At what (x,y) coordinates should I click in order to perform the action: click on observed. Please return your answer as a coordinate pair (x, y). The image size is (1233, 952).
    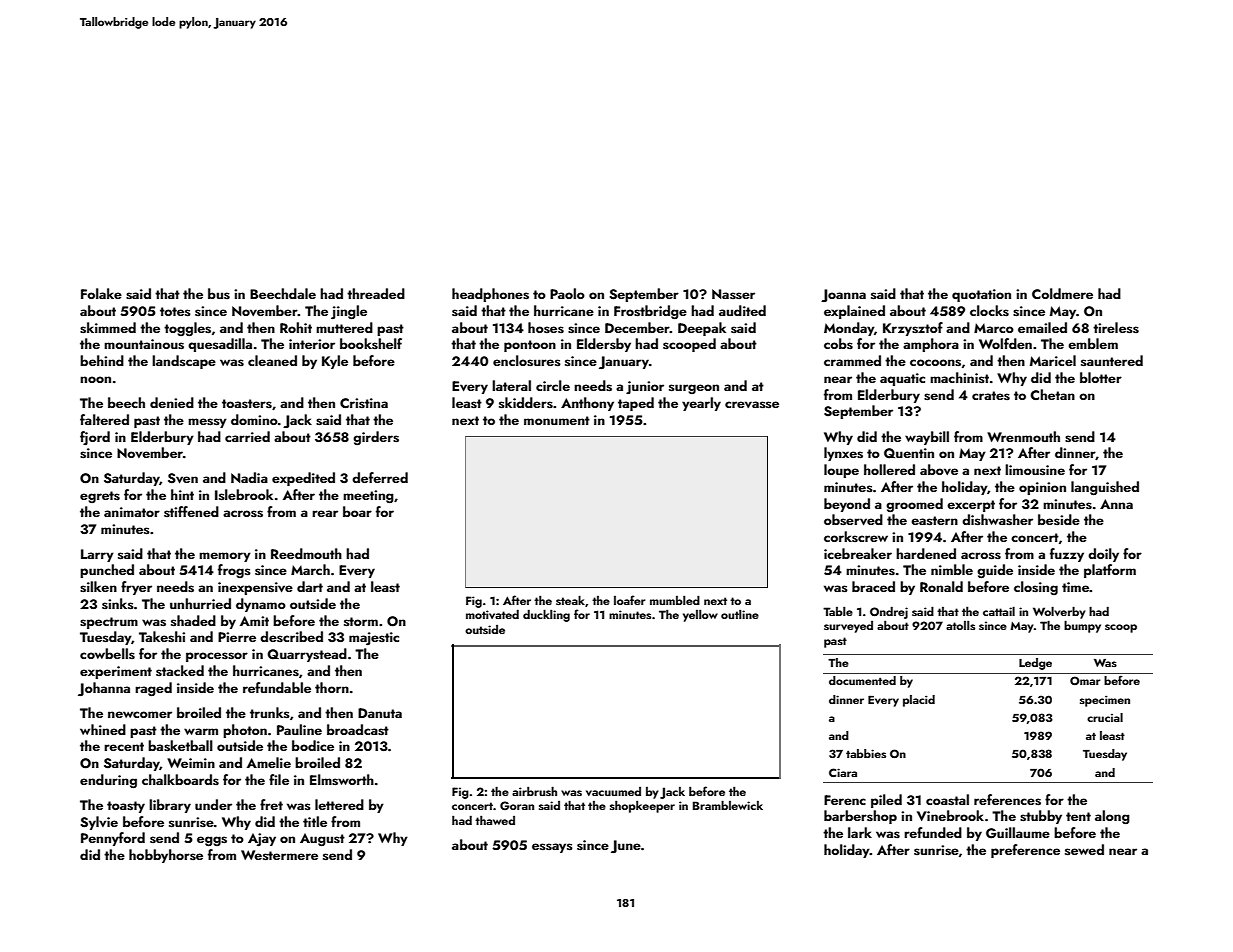
    Looking at the image, I should click on (853, 520).
